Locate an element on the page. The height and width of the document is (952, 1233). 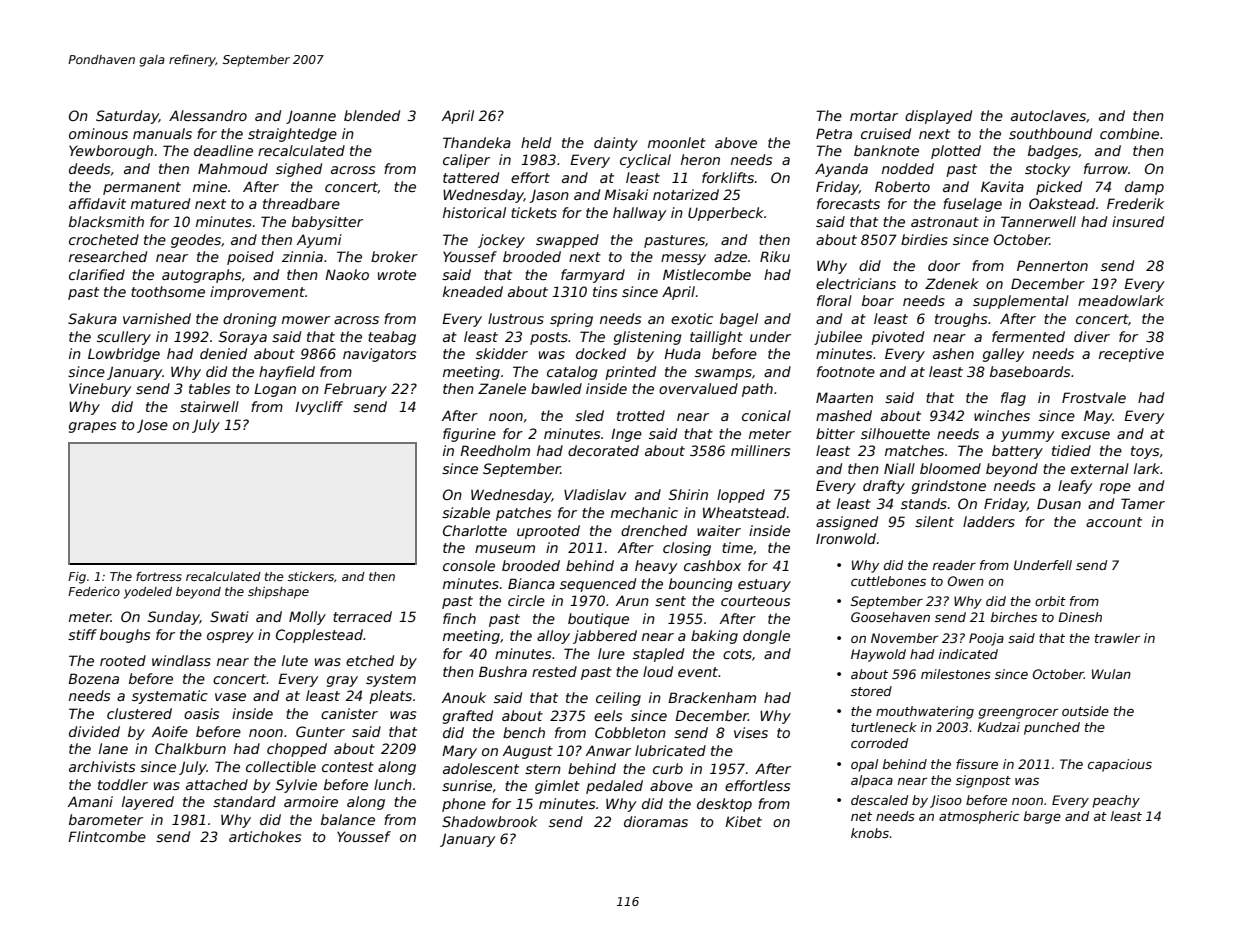
dainty is located at coordinates (616, 144).
